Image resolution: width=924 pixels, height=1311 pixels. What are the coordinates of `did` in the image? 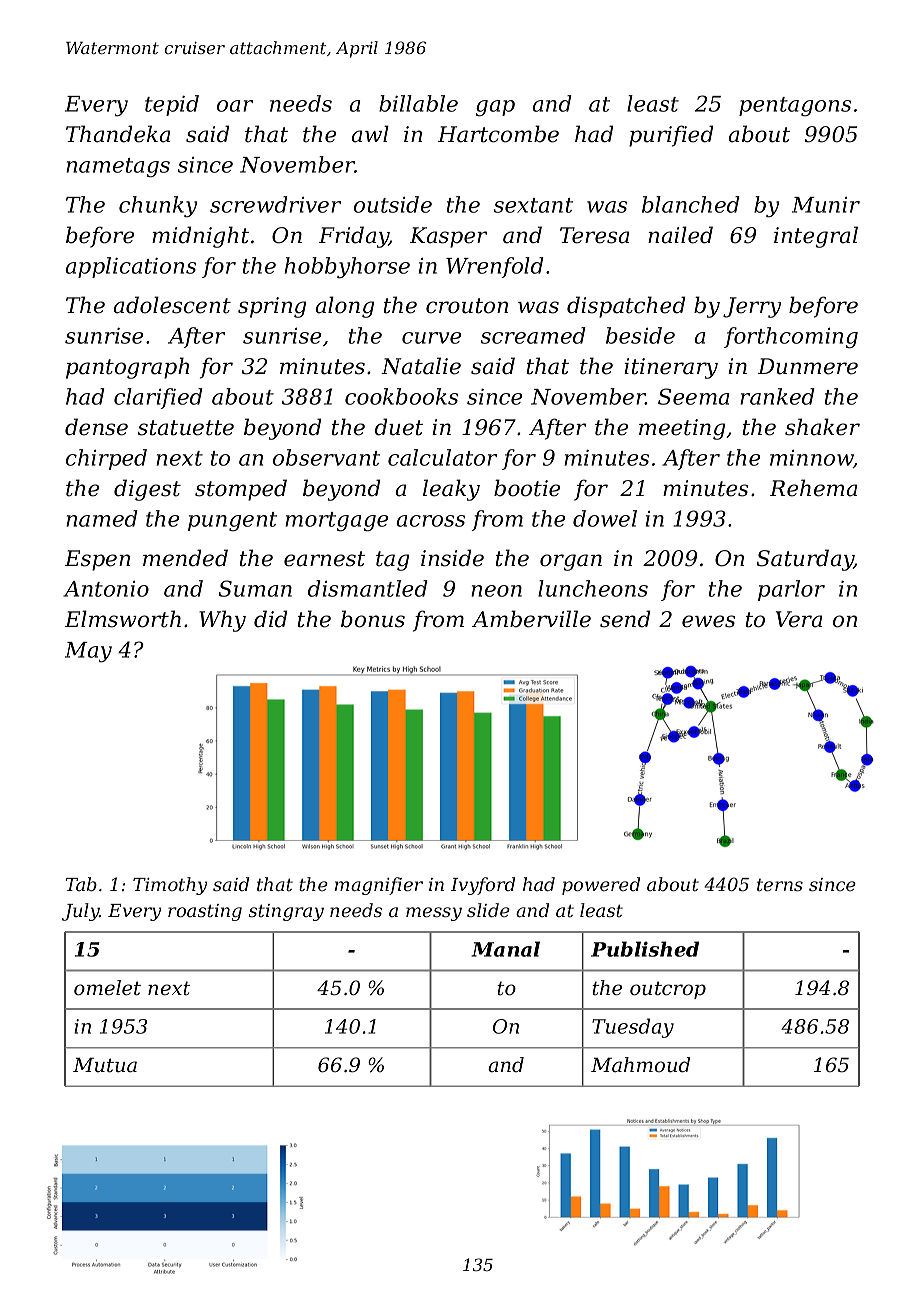 It's located at (270, 619).
